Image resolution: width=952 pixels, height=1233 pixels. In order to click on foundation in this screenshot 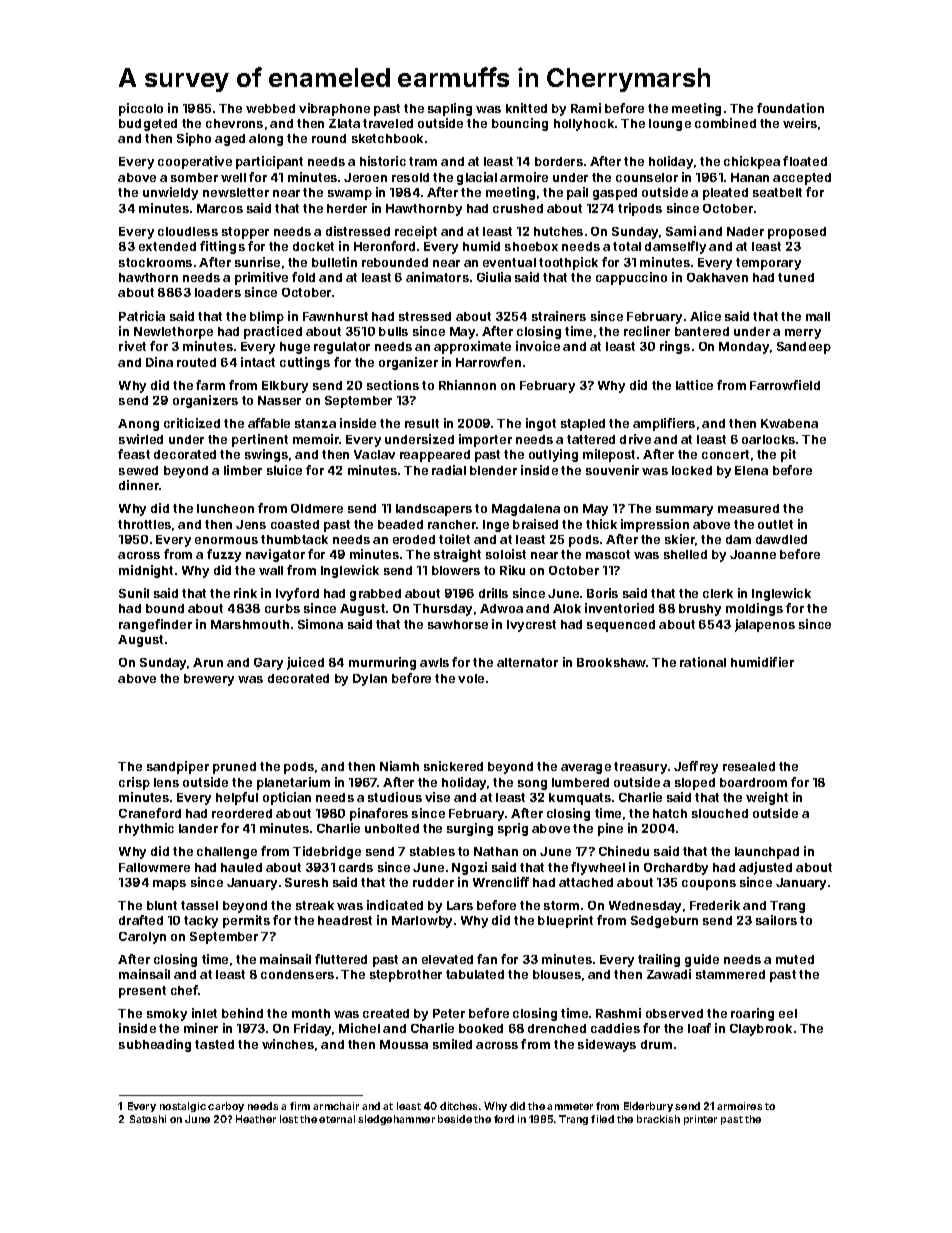, I will do `click(790, 108)`.
